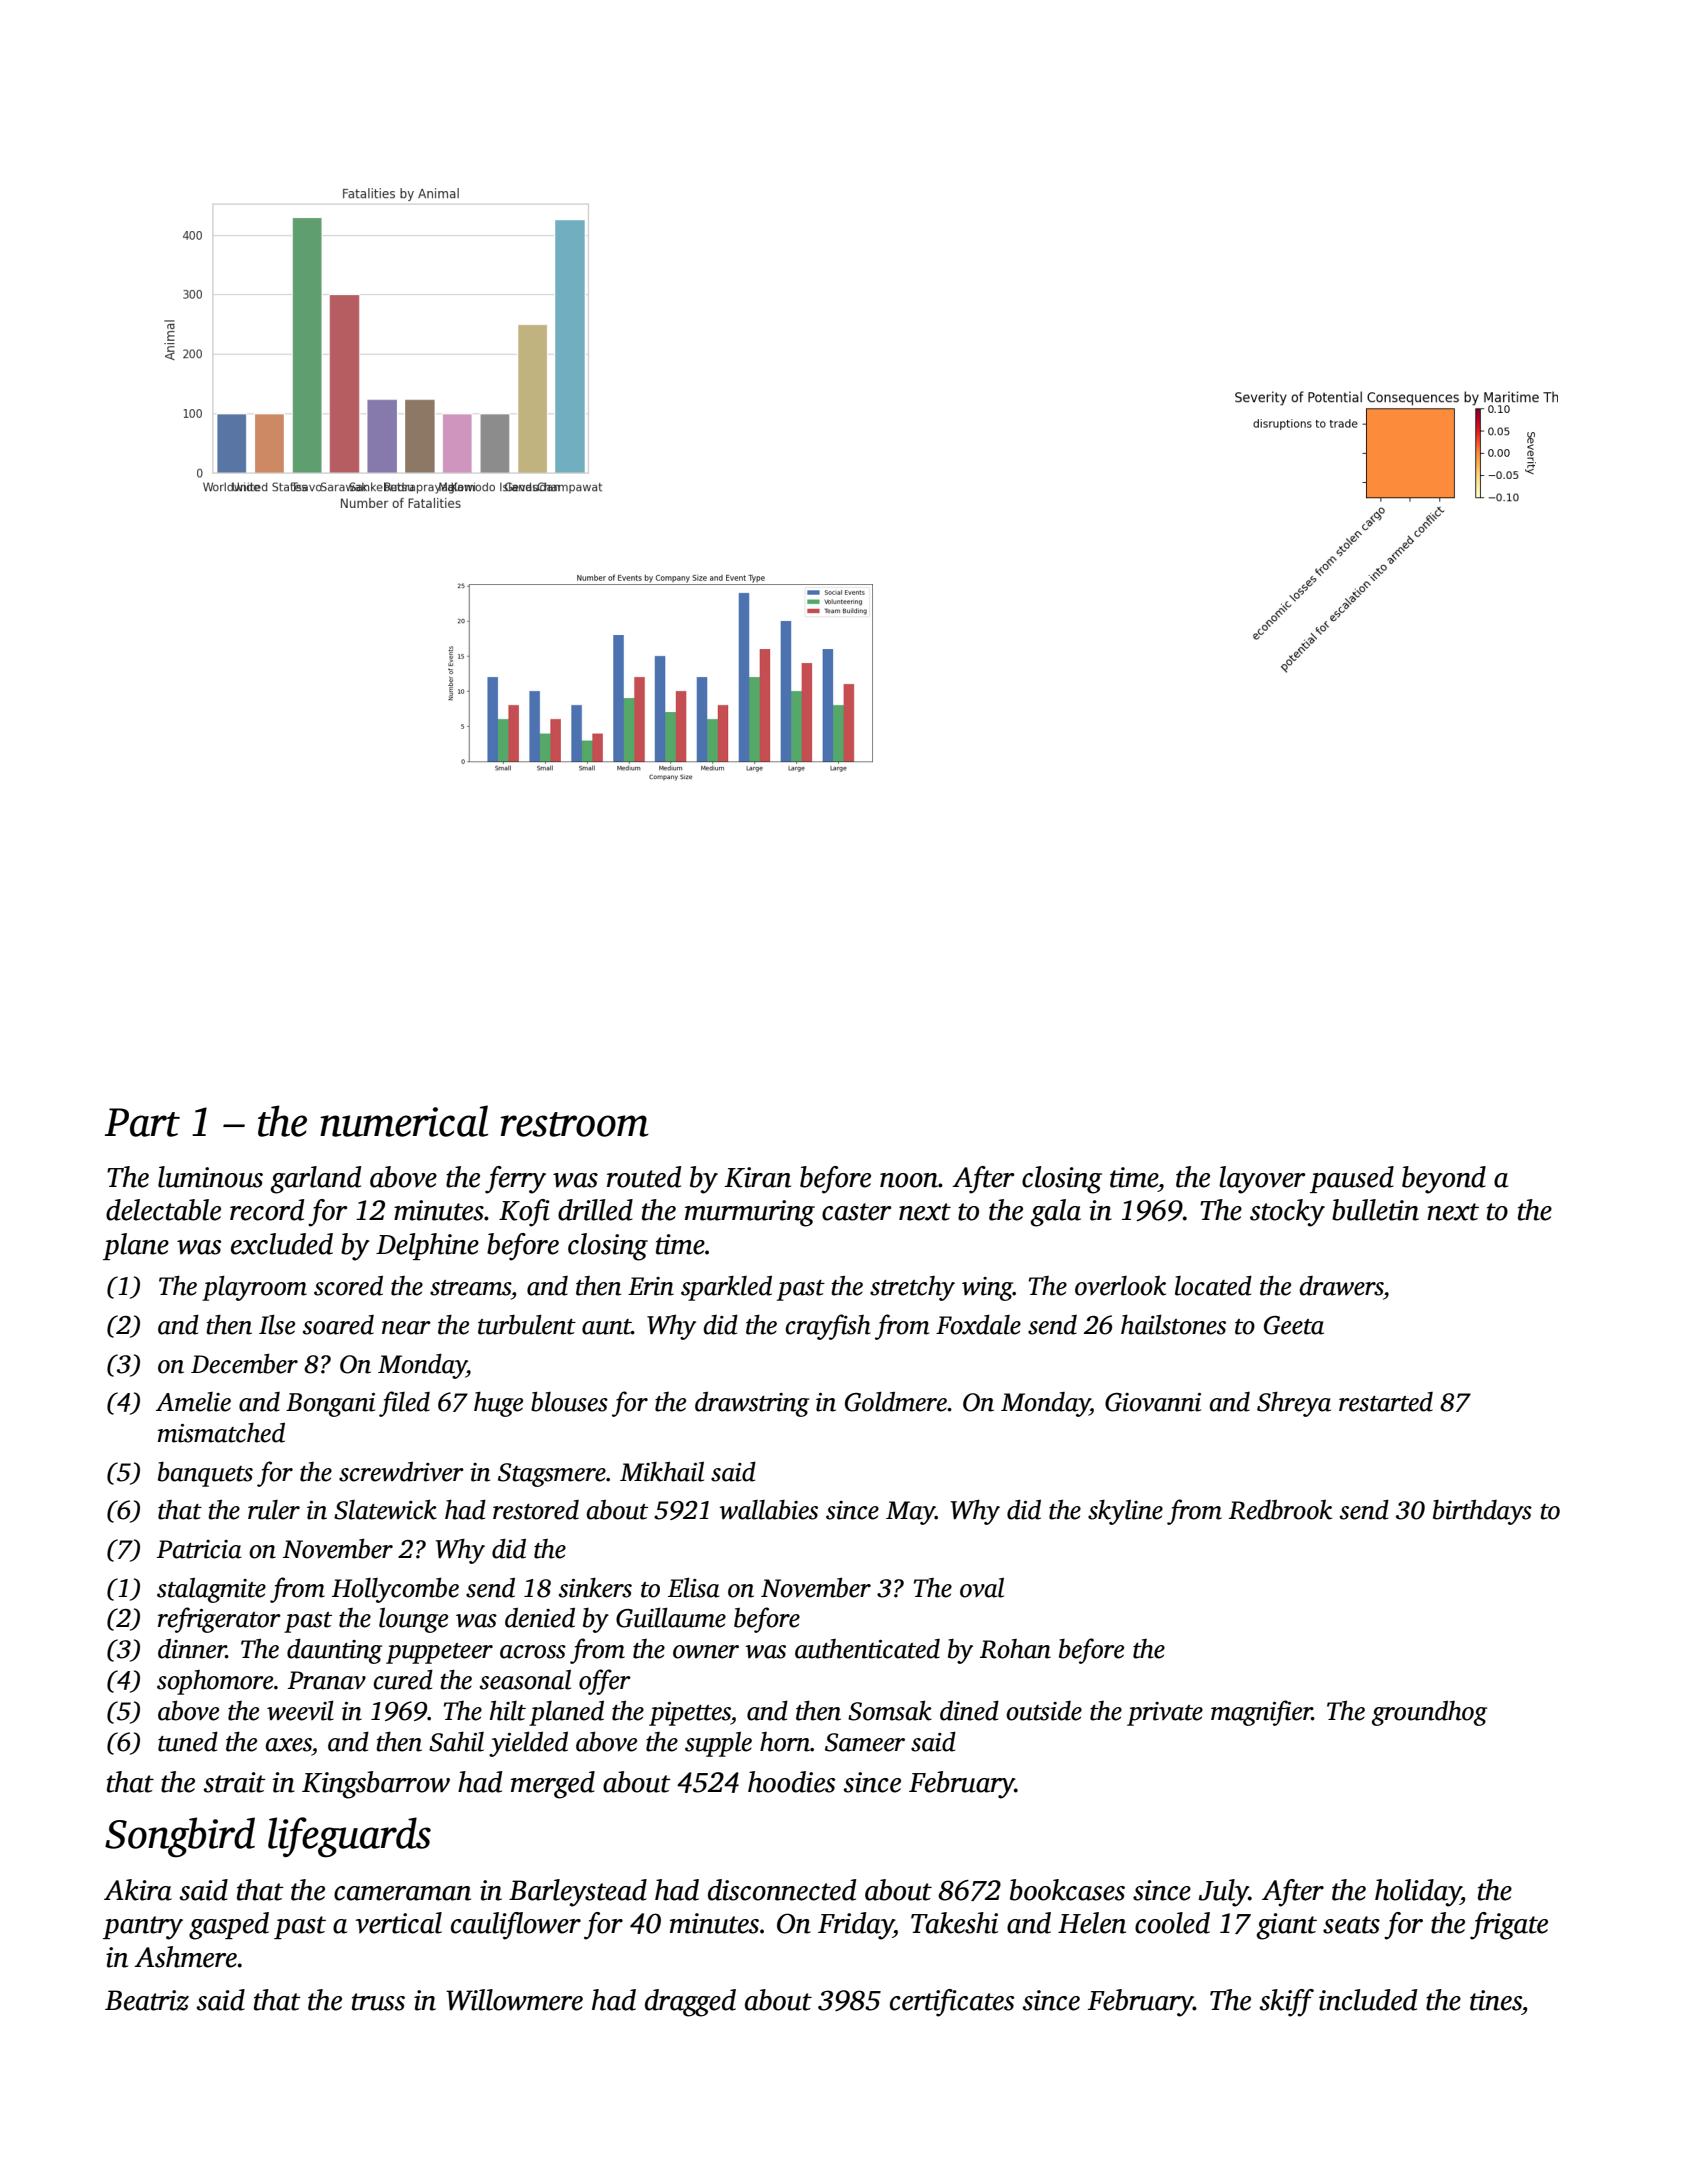 The image size is (1683, 2178). What do you see at coordinates (1429, 1713) in the image?
I see `groundhog` at bounding box center [1429, 1713].
